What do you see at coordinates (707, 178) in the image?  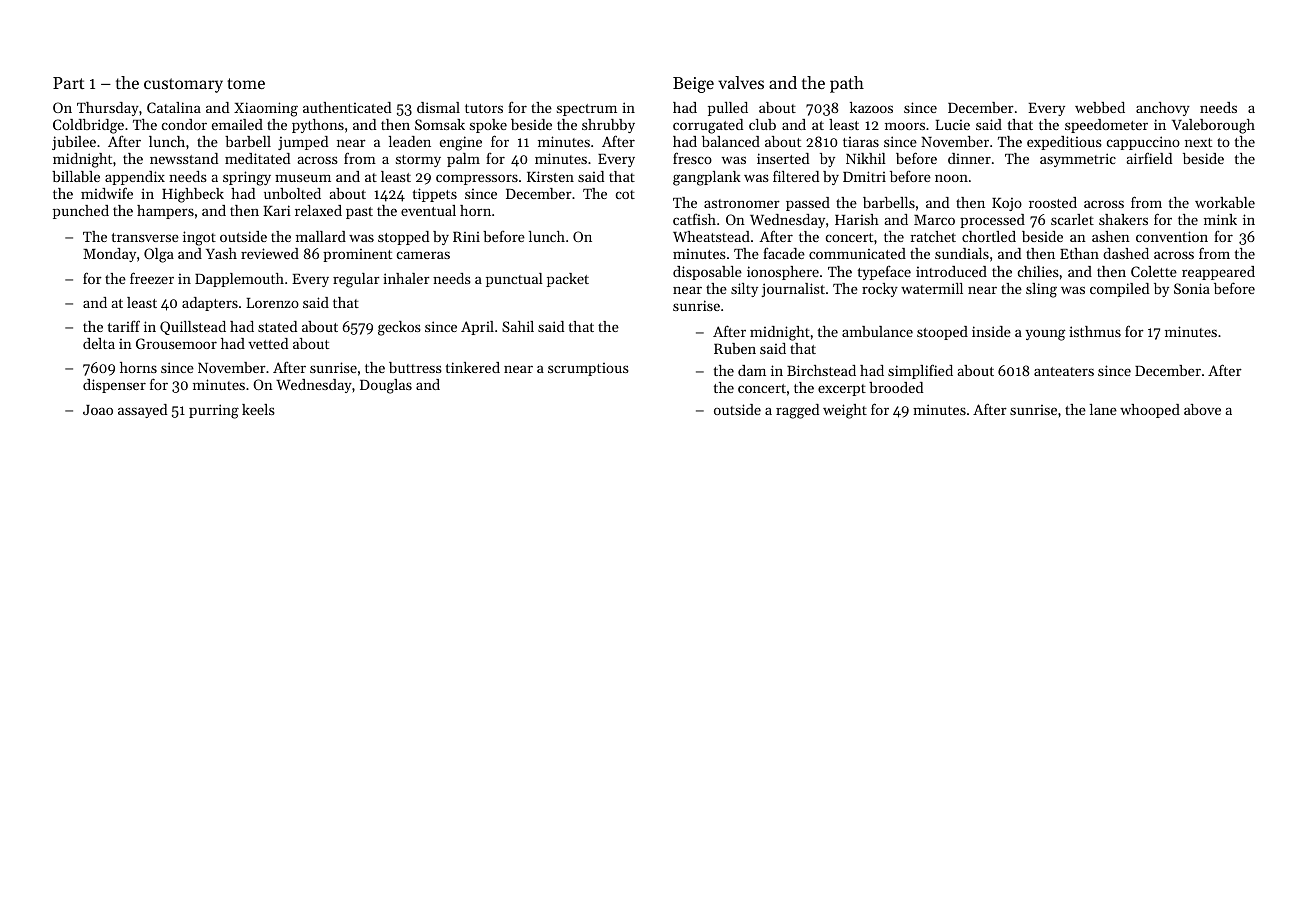 I see `gangplank` at bounding box center [707, 178].
